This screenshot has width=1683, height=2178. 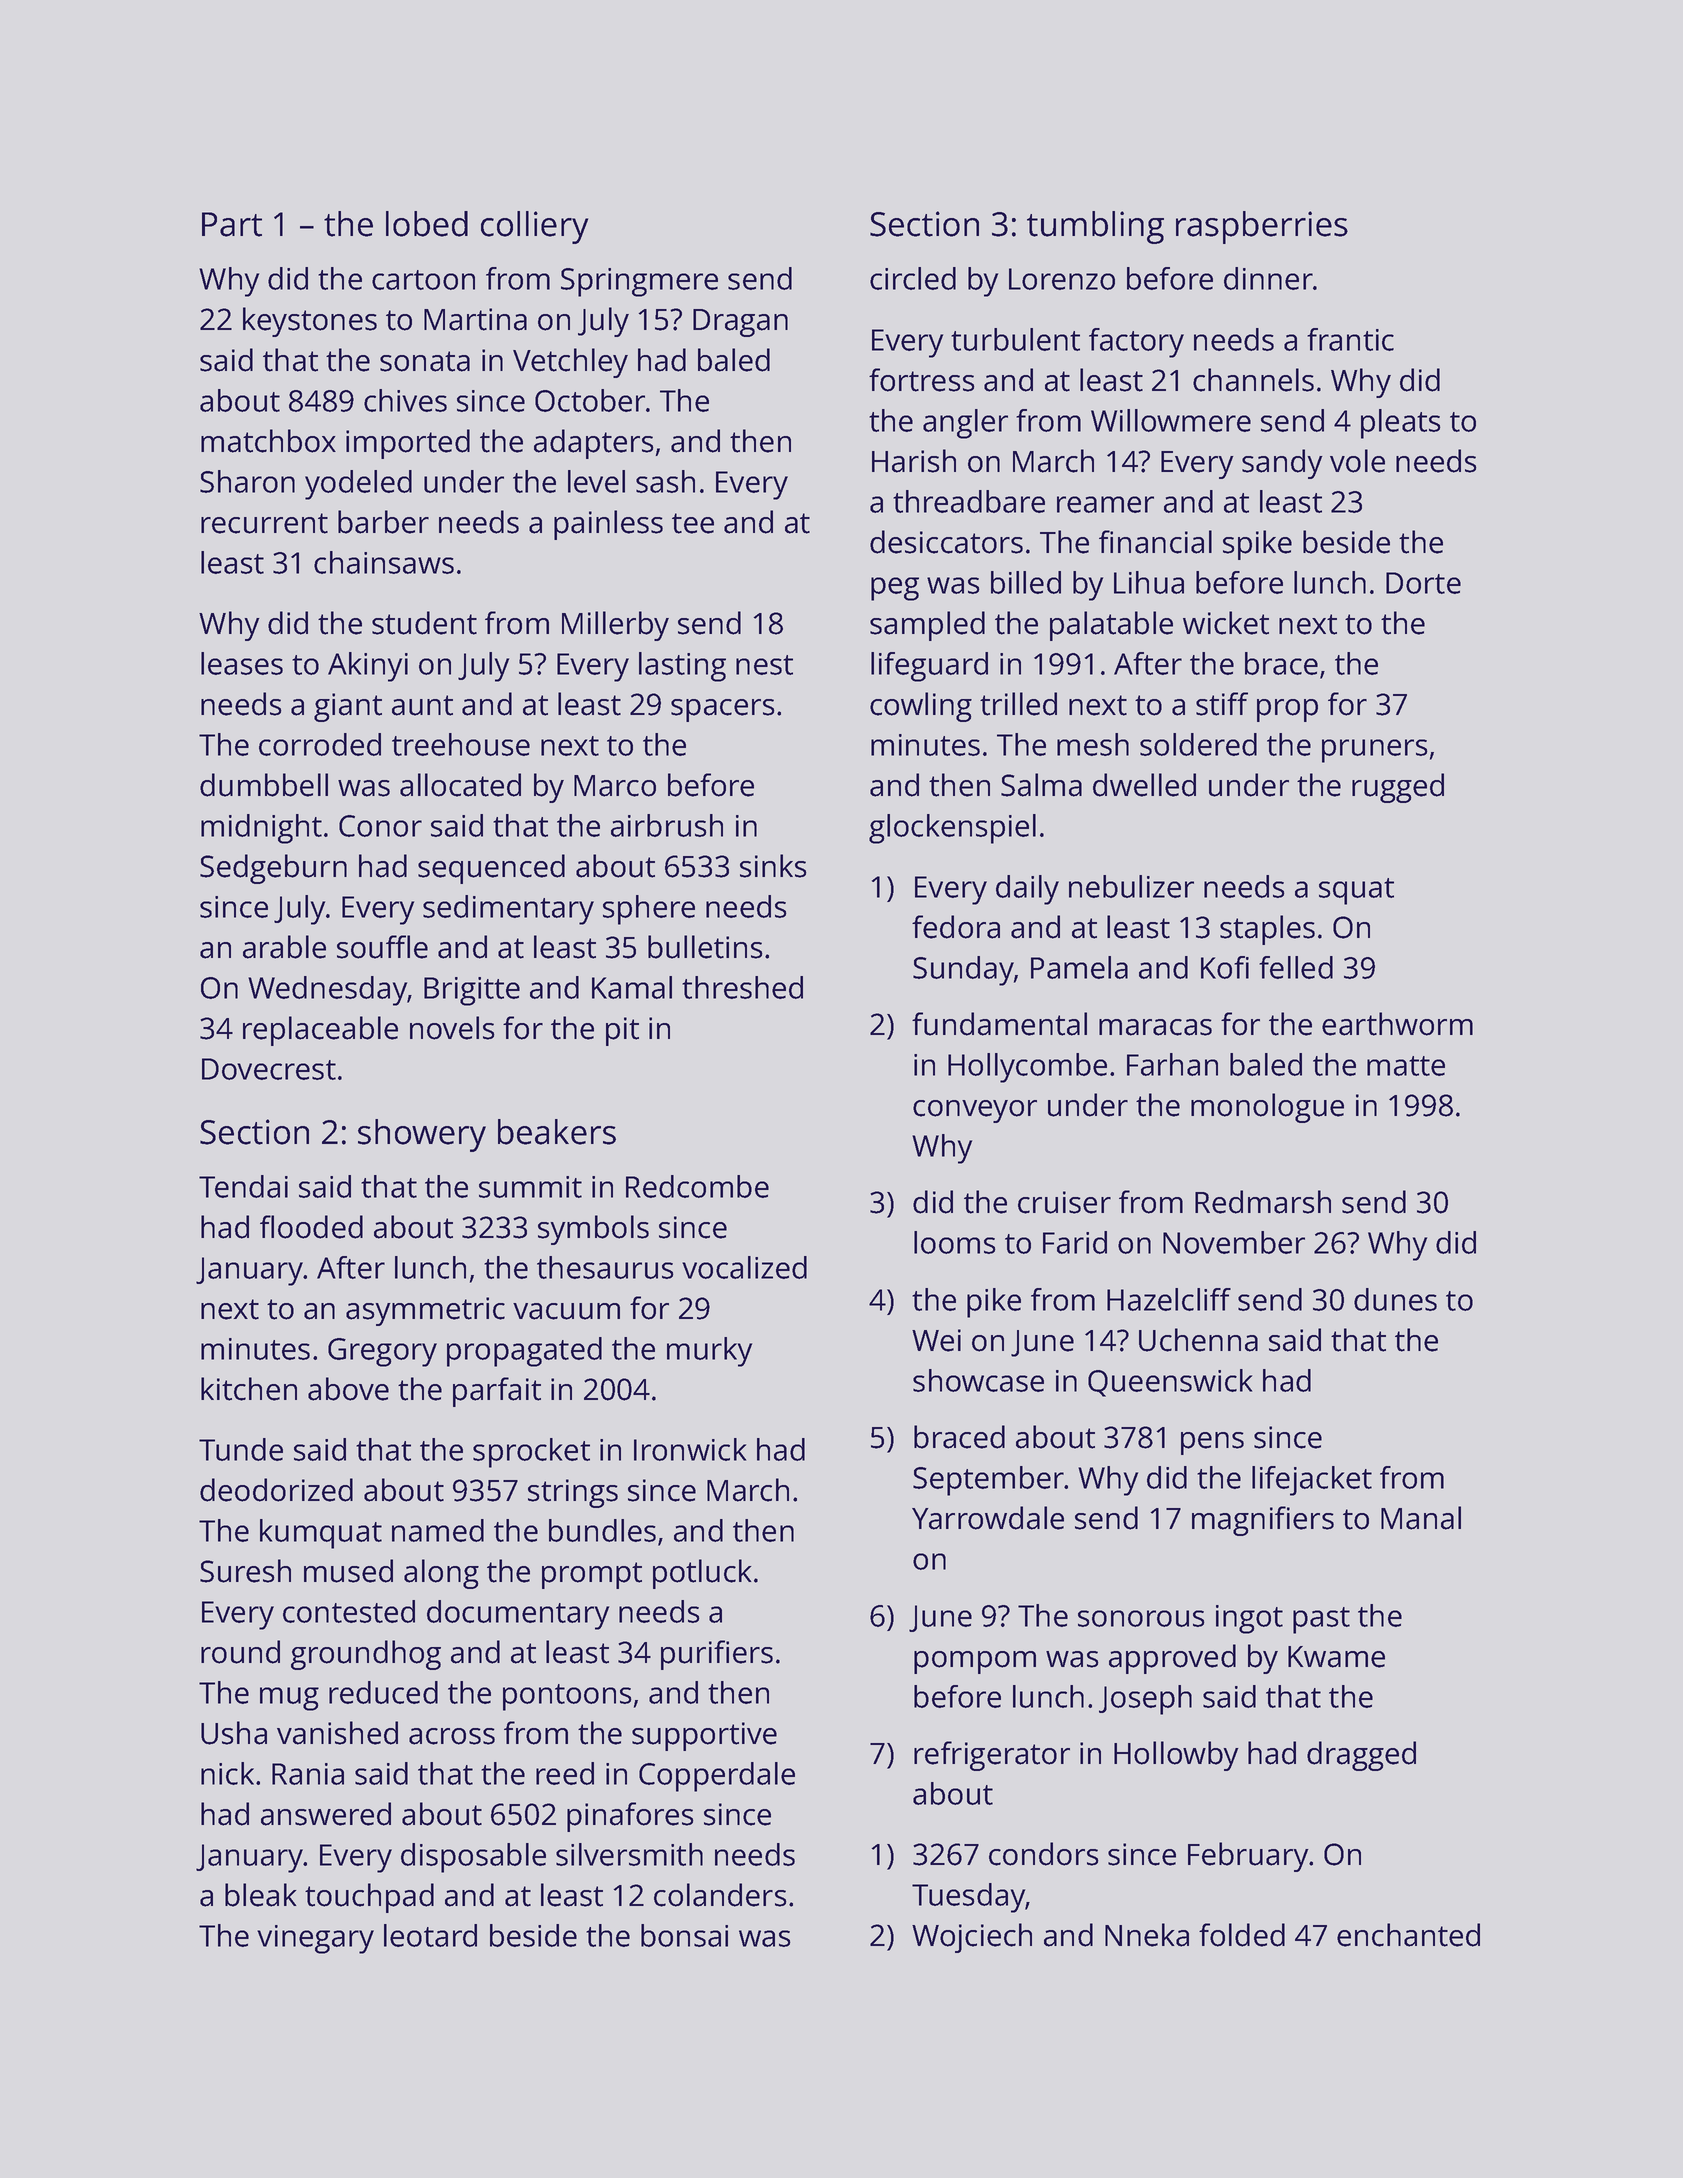 I want to click on Dragan, so click(x=740, y=323).
